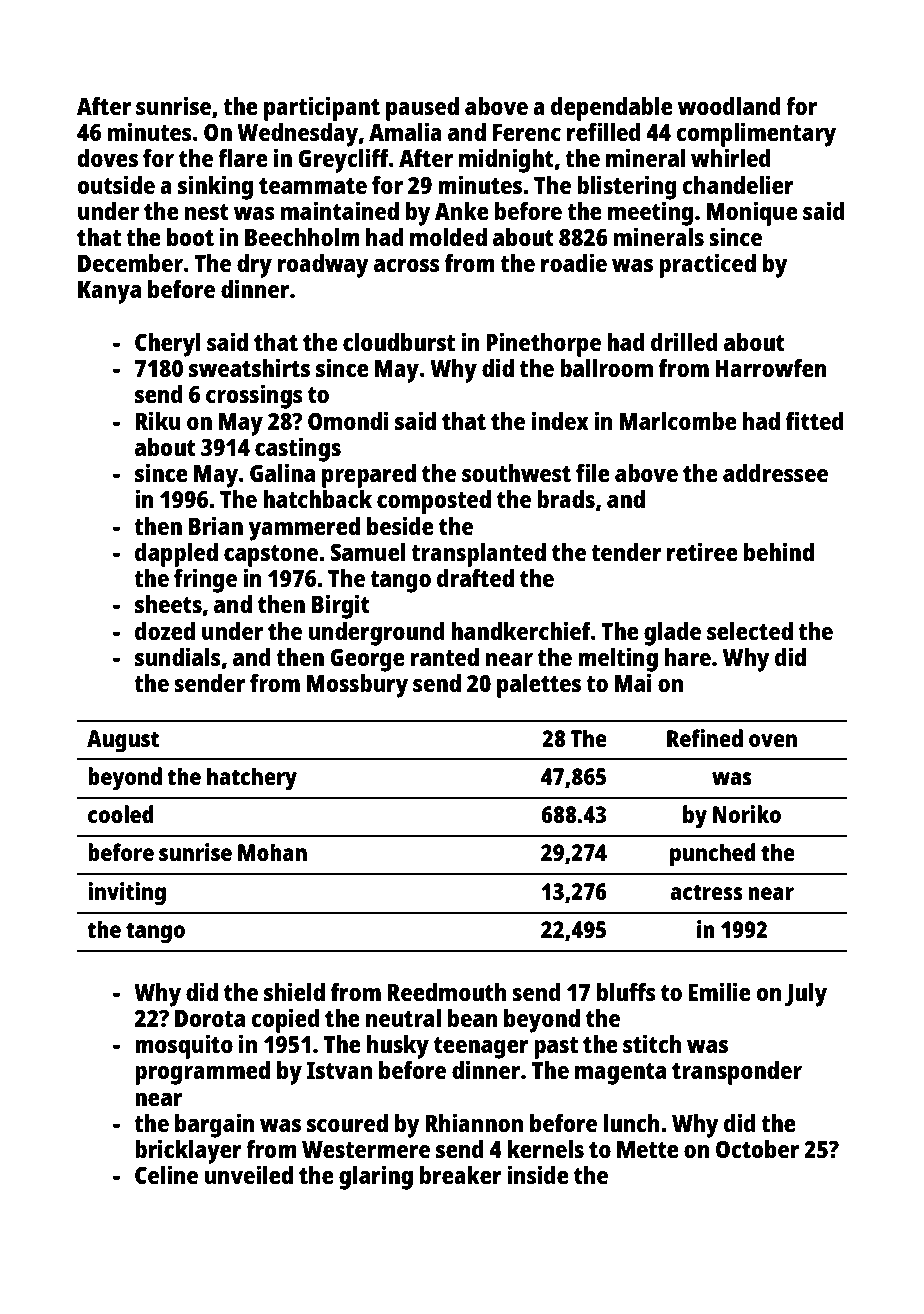 This screenshot has height=1314, width=924. I want to click on outside, so click(116, 184).
